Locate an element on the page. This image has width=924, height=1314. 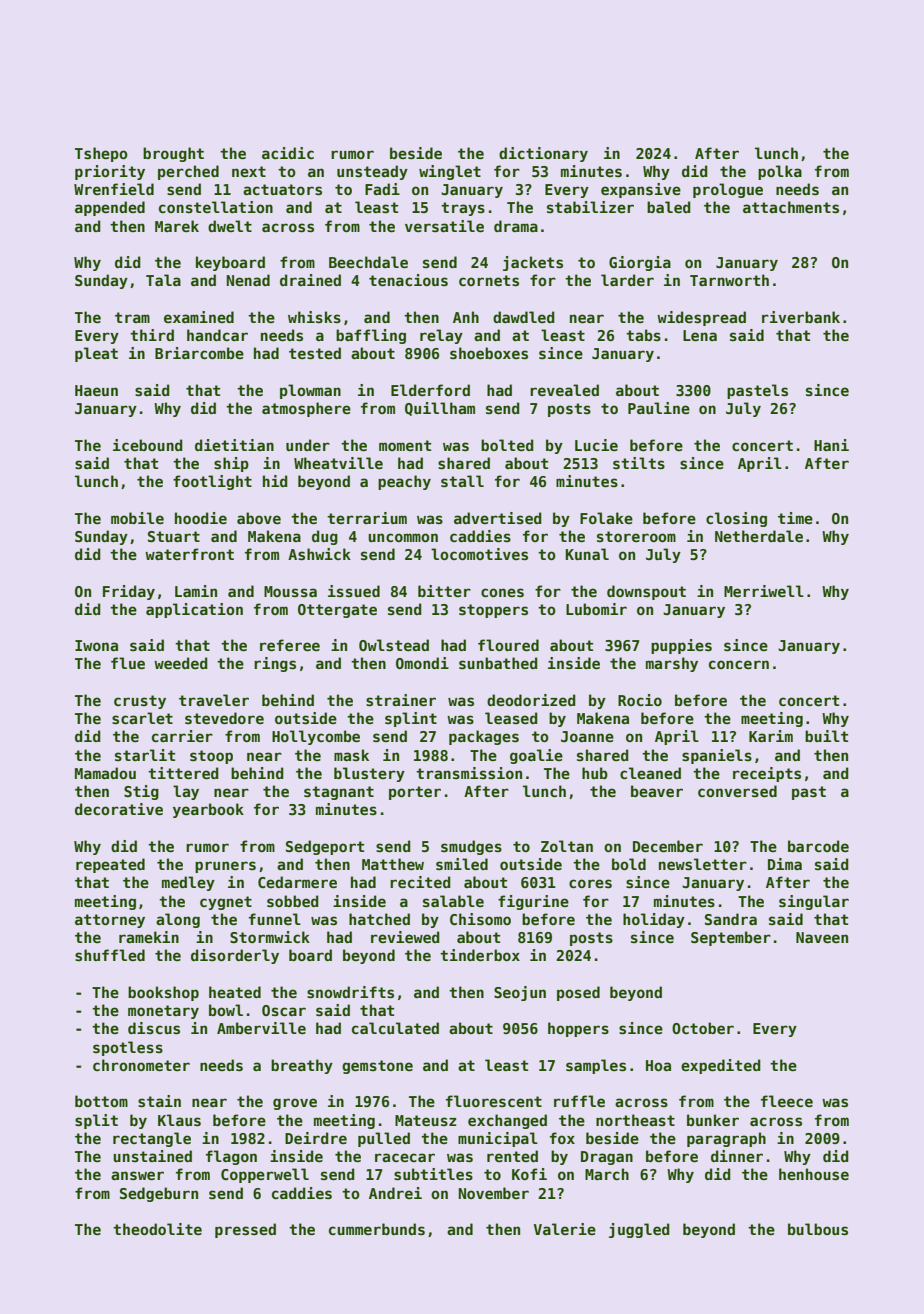
pressed is located at coordinates (245, 1230).
